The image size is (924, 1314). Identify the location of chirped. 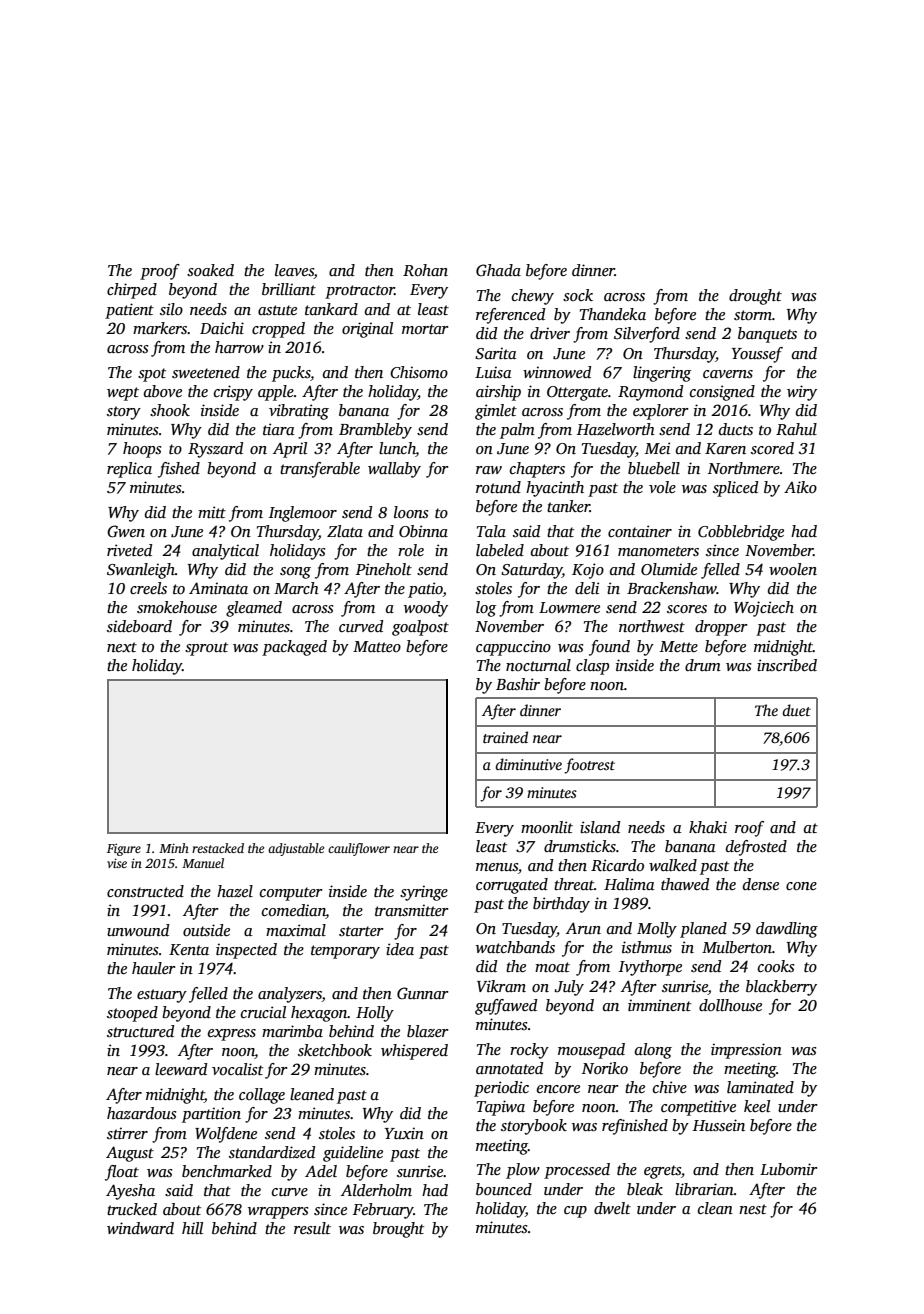
(132, 291).
